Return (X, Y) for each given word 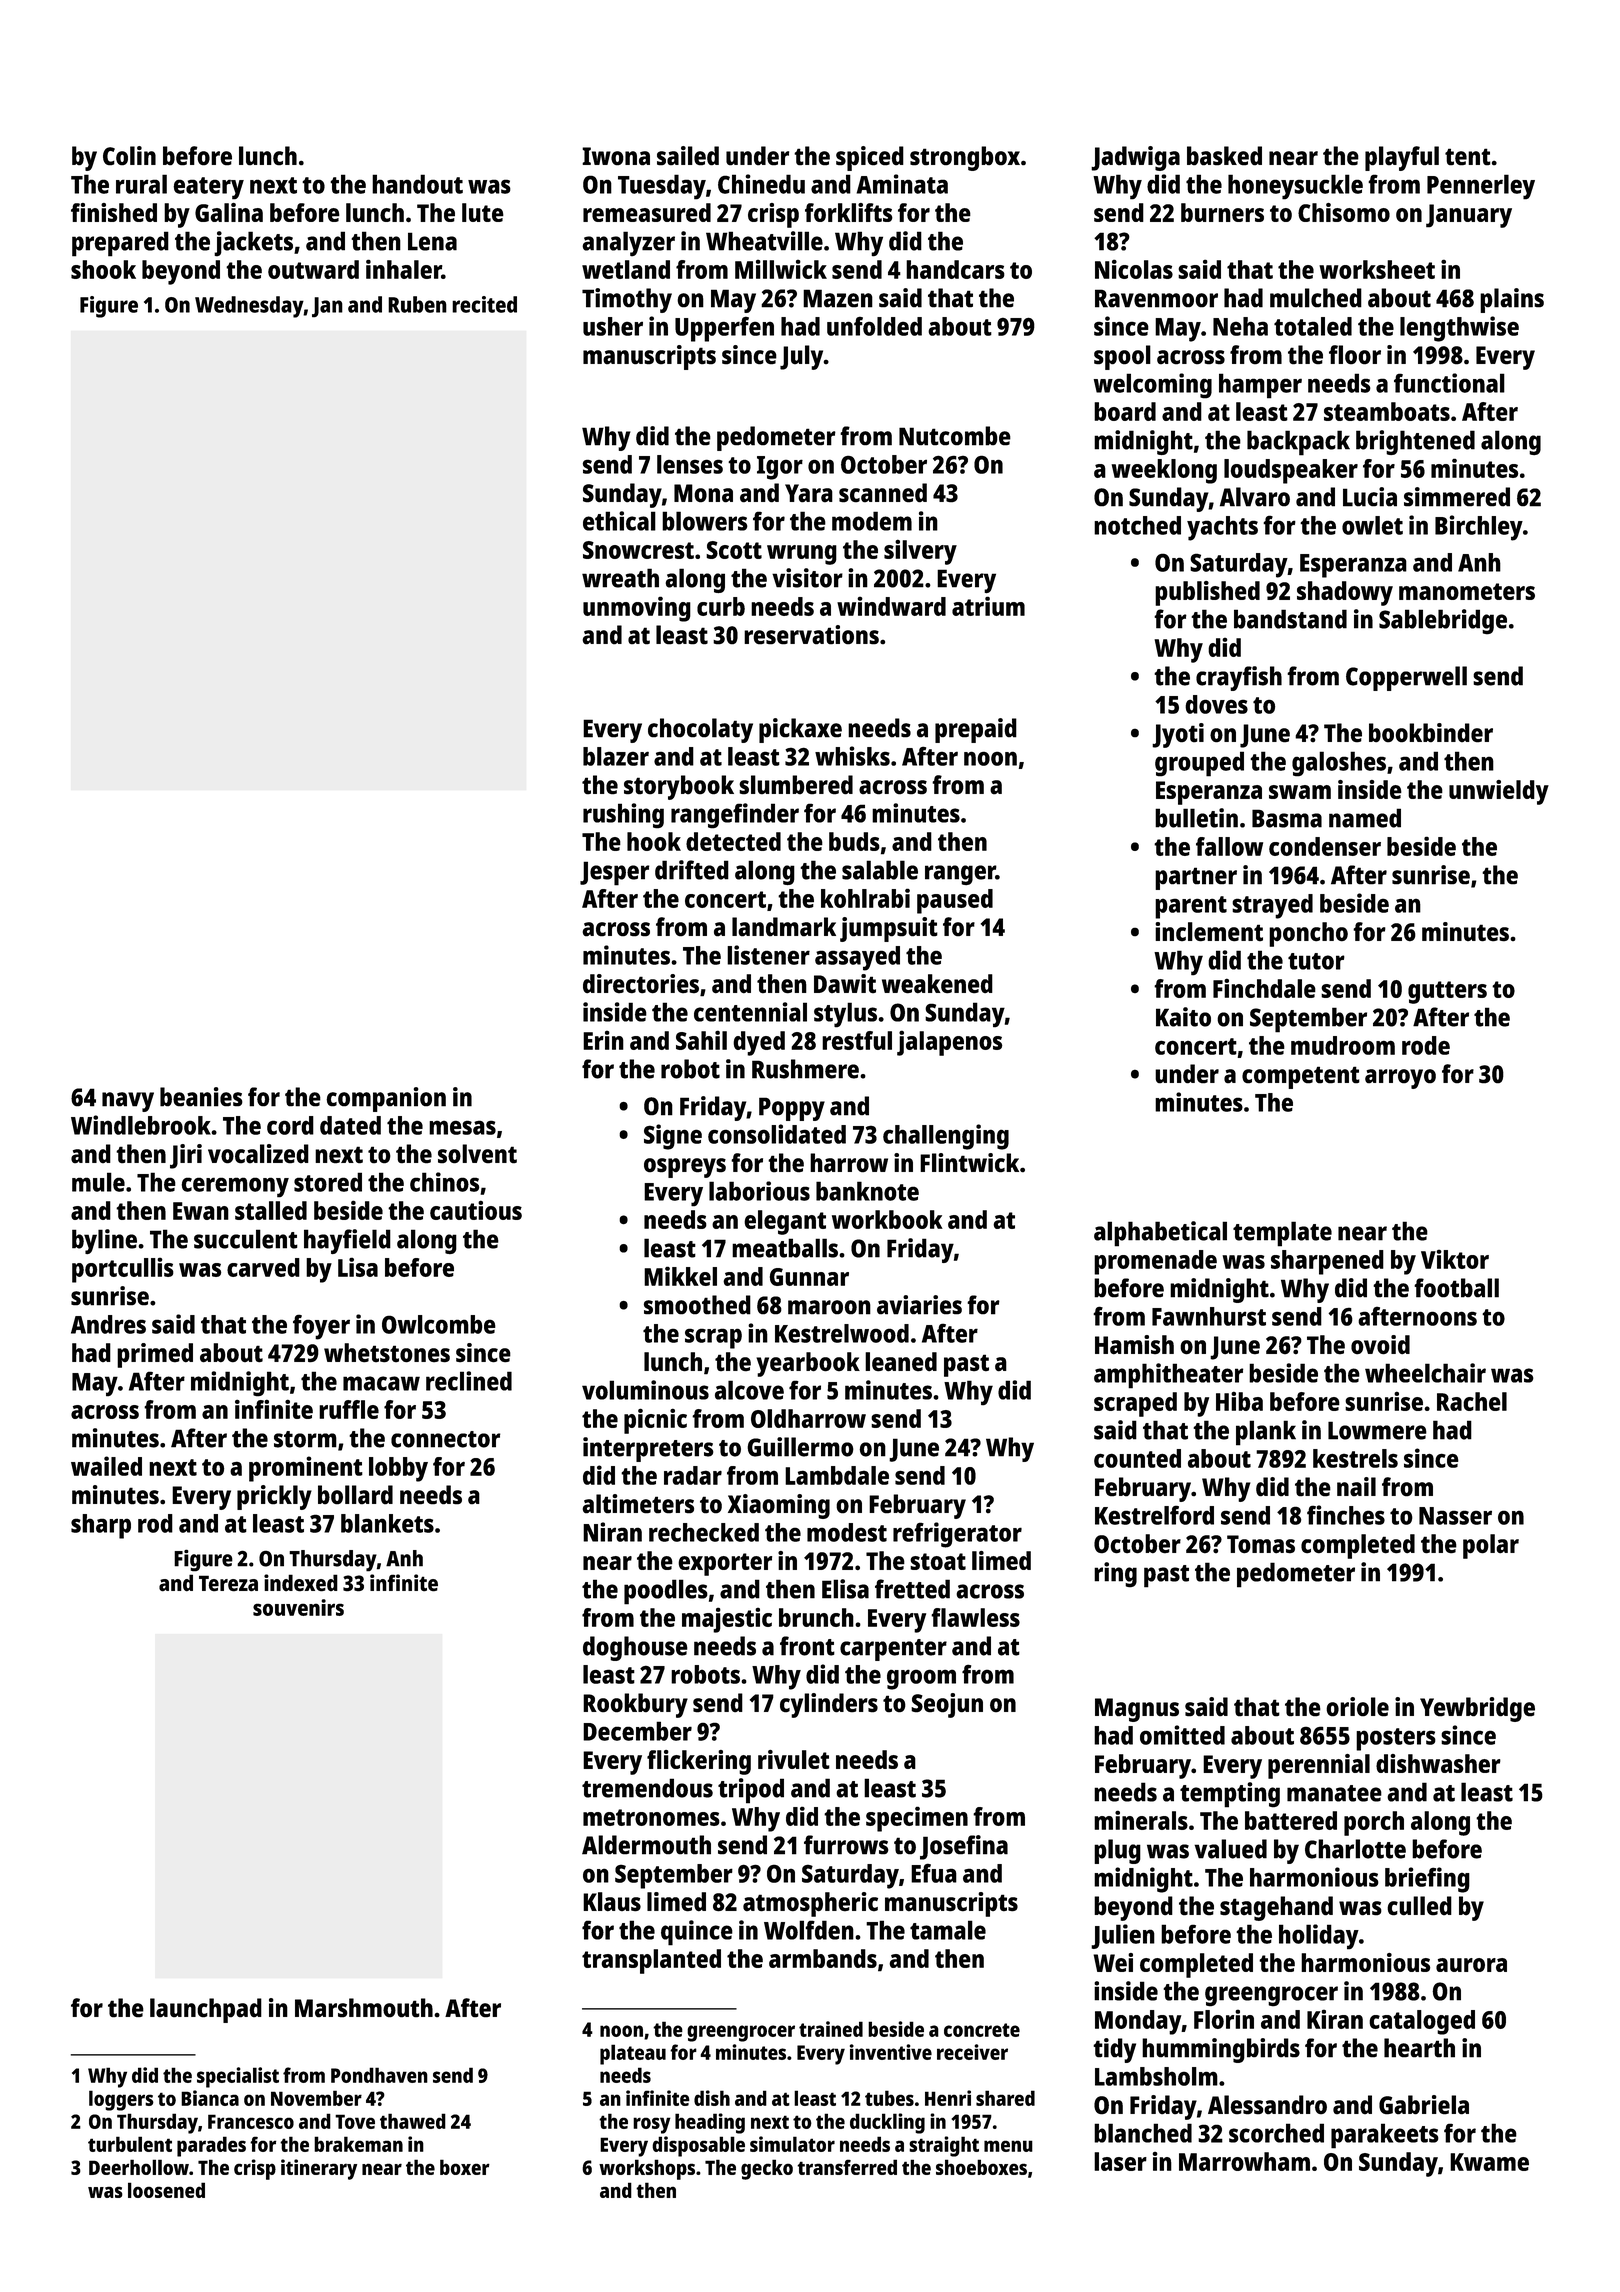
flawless (975, 1617)
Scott (734, 550)
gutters (1447, 992)
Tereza (228, 1583)
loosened (166, 2190)
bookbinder (1431, 733)
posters (1396, 1739)
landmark (784, 927)
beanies (201, 1097)
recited (484, 304)
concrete (982, 2030)
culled (1419, 1906)
